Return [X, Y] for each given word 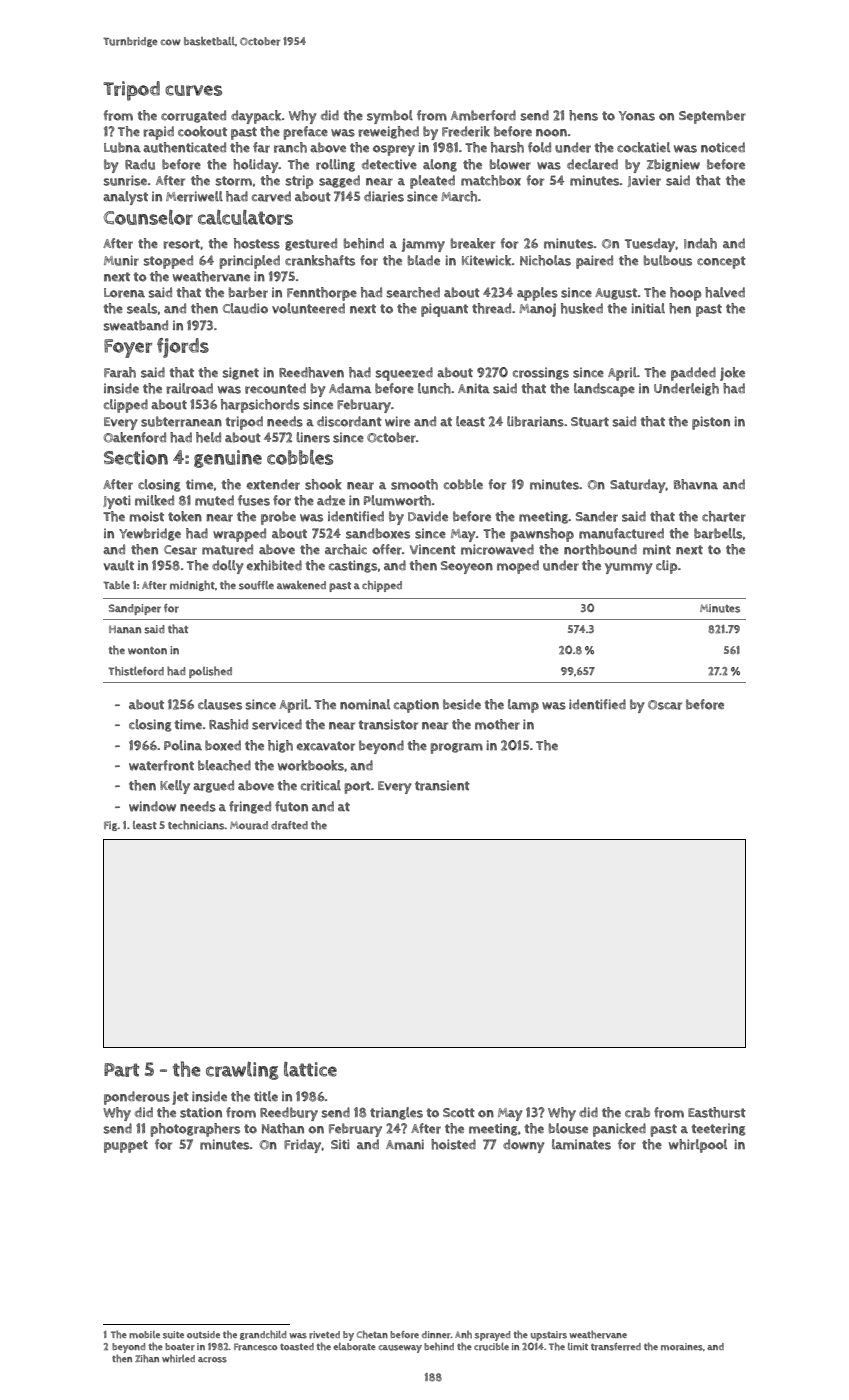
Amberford [483, 115]
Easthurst [717, 1112]
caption [416, 706]
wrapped [239, 535]
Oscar [665, 705]
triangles [396, 1113]
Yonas [637, 116]
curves [193, 90]
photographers [195, 1130]
